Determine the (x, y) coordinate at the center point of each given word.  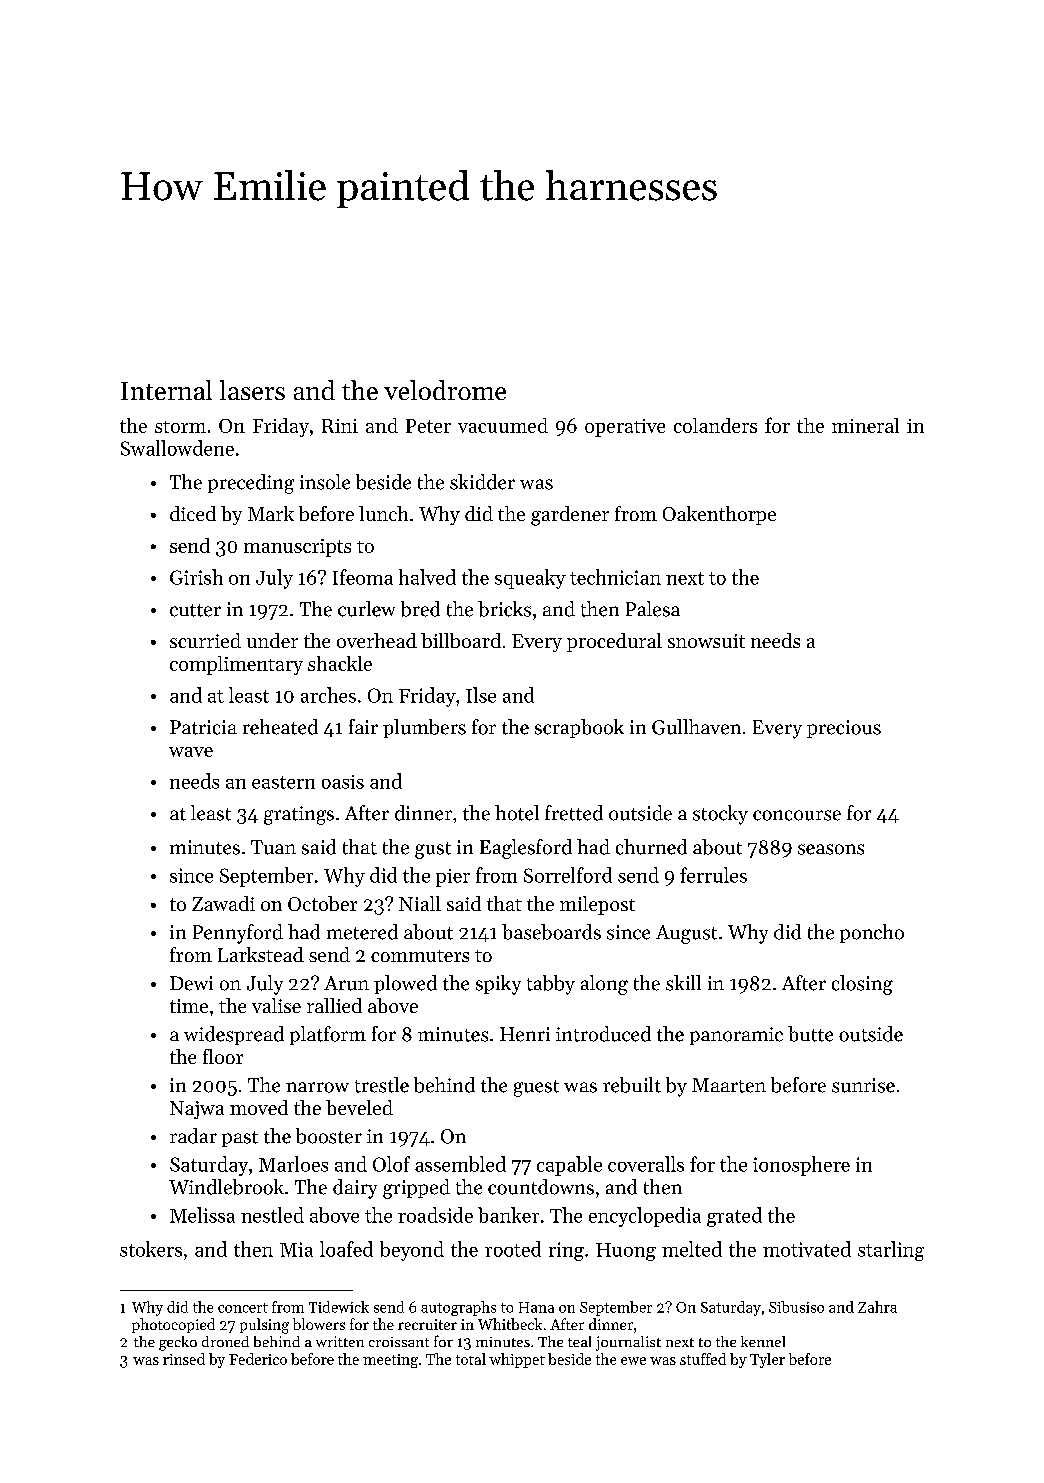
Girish (196, 577)
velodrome (445, 390)
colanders (715, 425)
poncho (872, 933)
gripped (416, 1189)
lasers (252, 390)
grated (734, 1217)
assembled (460, 1164)
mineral (865, 425)
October (322, 903)
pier (453, 878)
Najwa (197, 1110)
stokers (151, 1249)
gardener (570, 516)
